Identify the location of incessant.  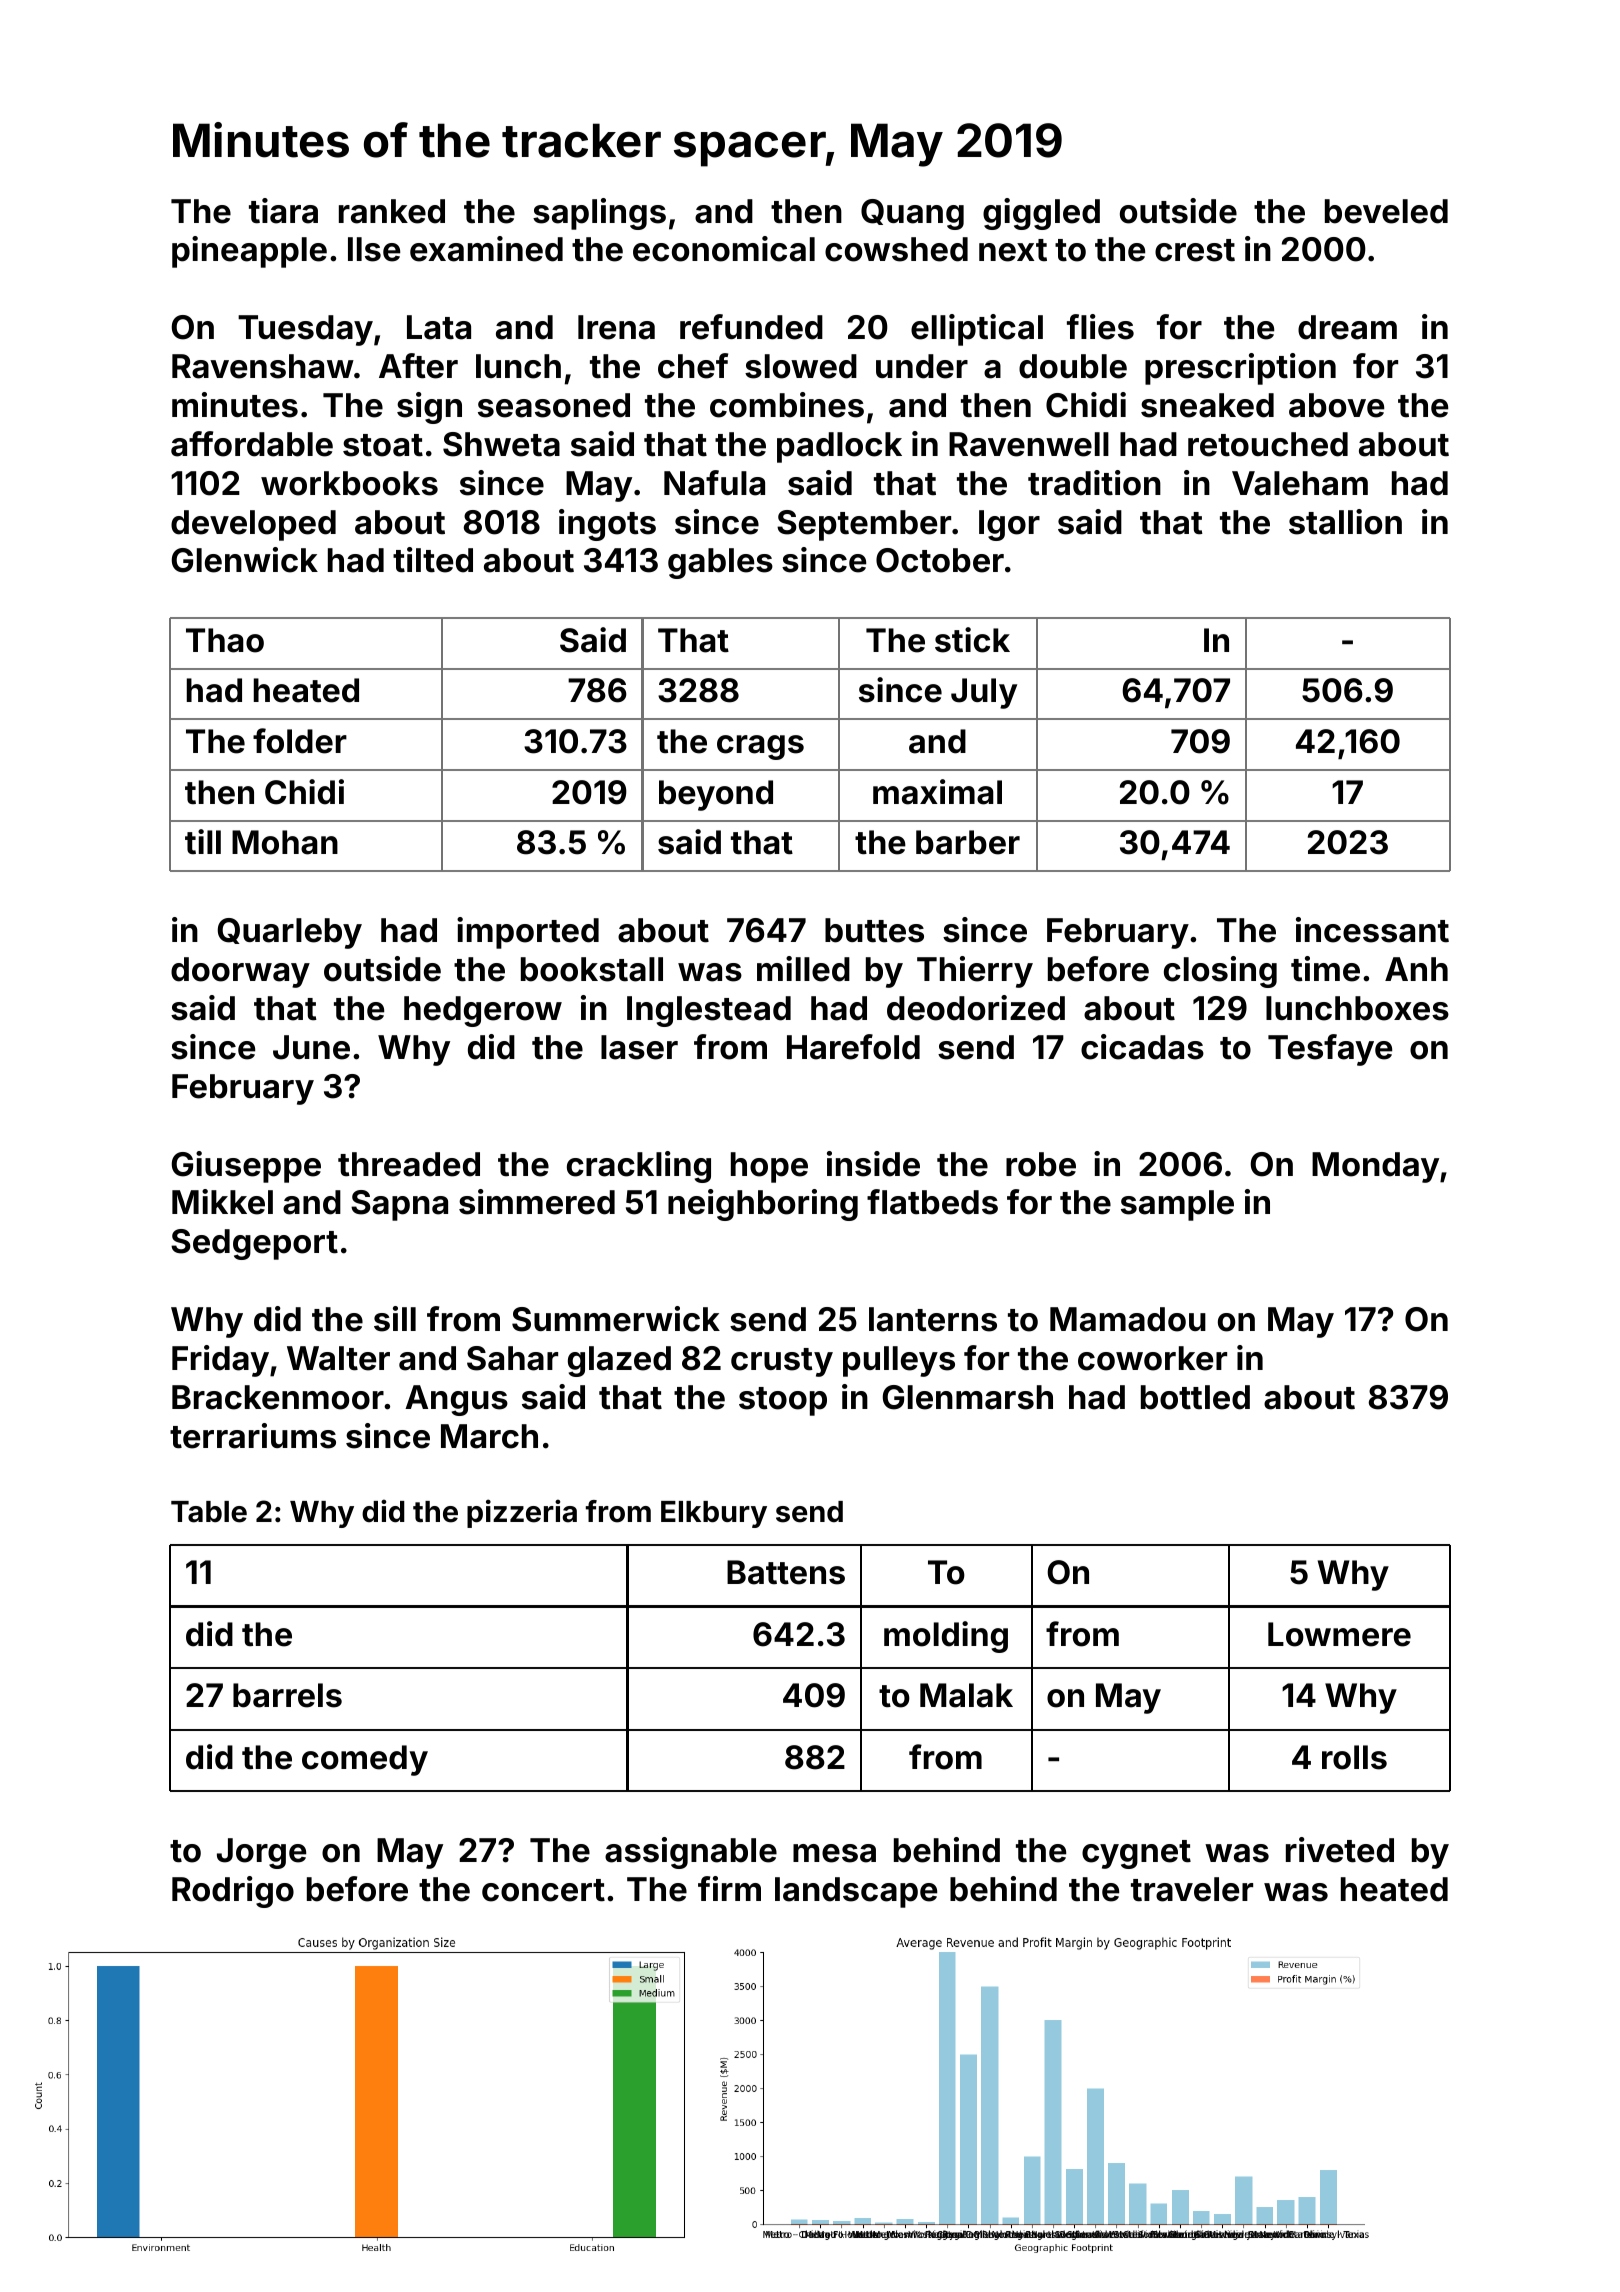
(1372, 930).
